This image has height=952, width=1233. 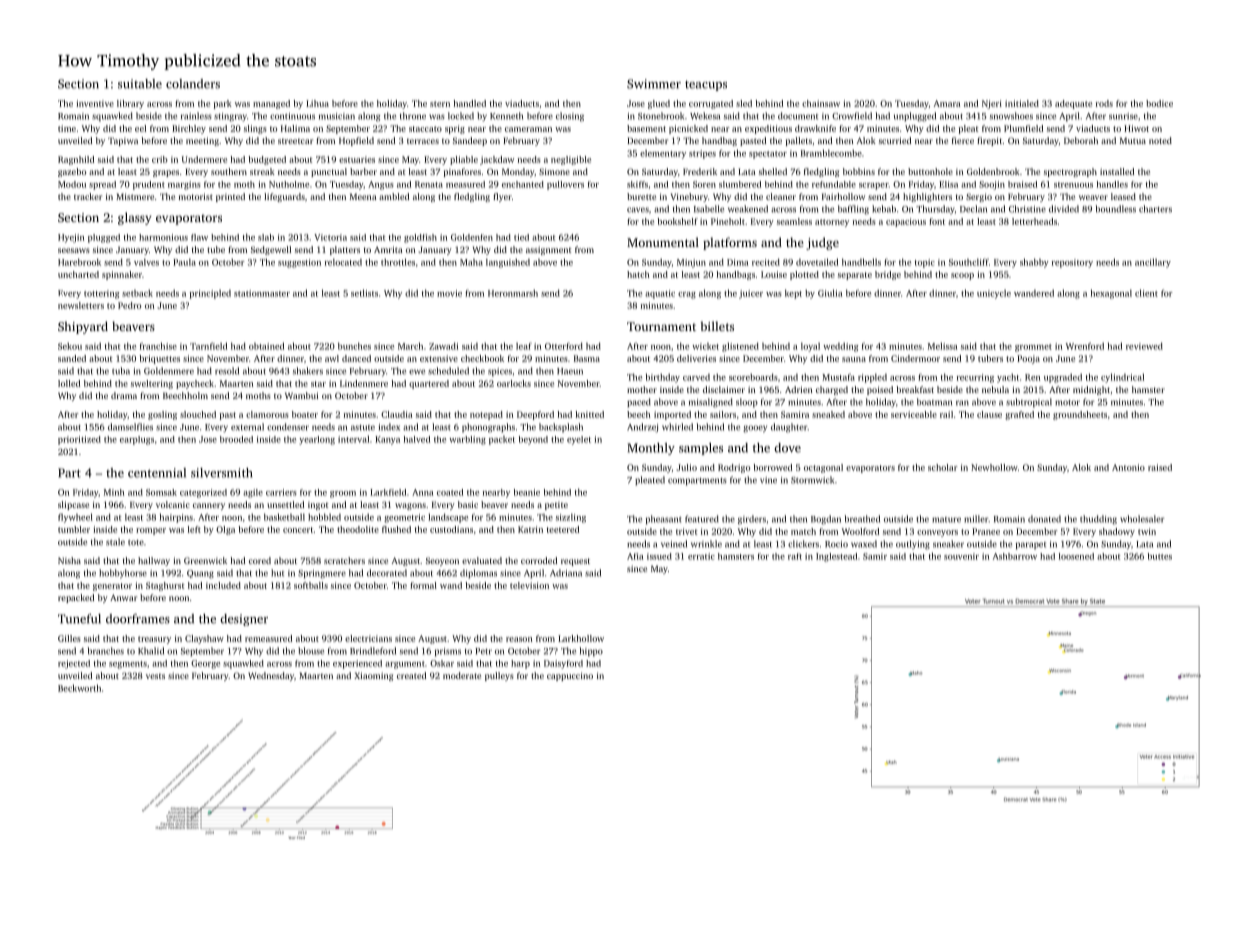 What do you see at coordinates (654, 84) in the image?
I see `Swimmer` at bounding box center [654, 84].
